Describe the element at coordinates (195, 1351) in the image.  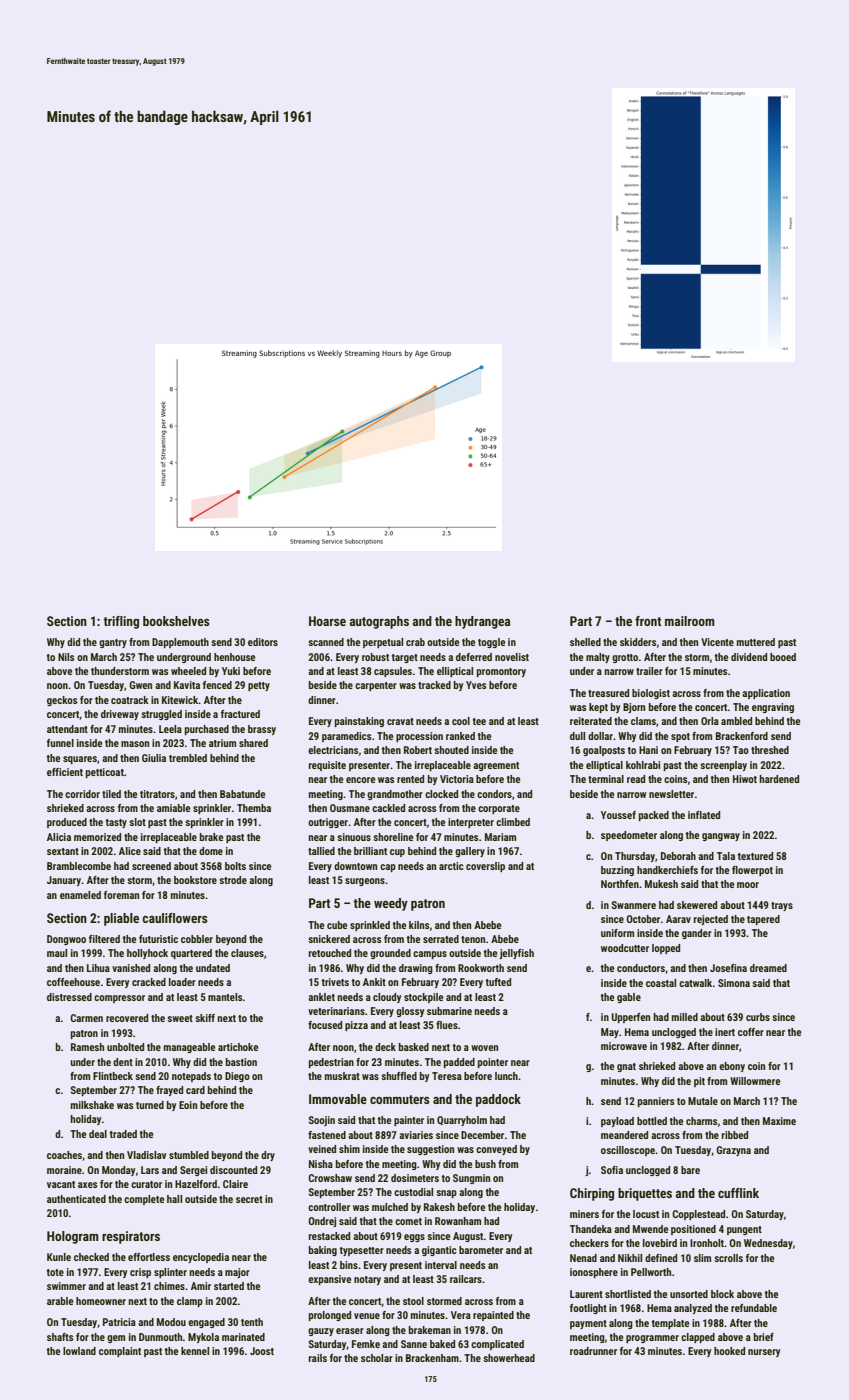
I see `kennel` at that location.
